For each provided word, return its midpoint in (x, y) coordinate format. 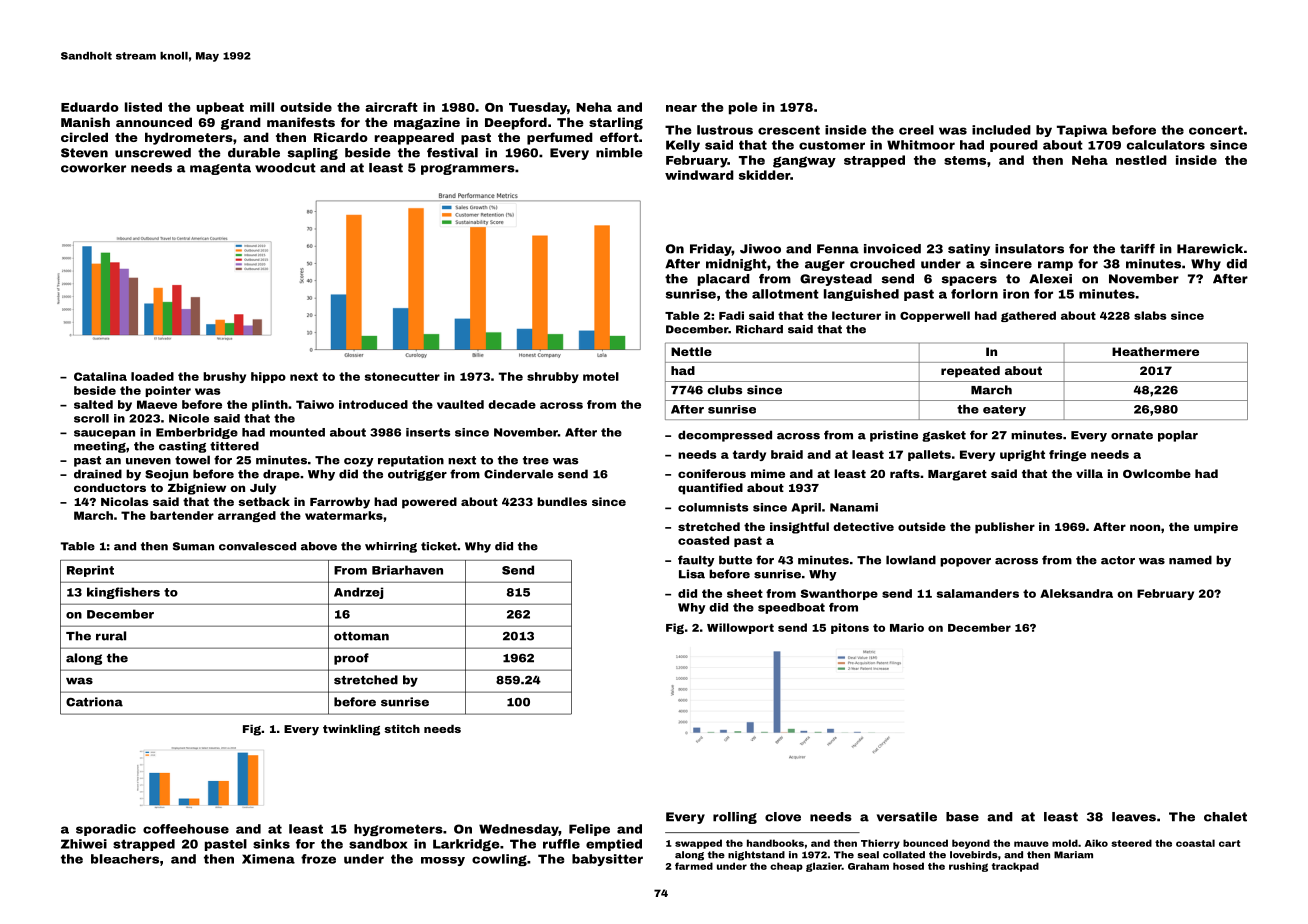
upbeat (220, 108)
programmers (468, 169)
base (962, 817)
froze (318, 859)
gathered (1028, 316)
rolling (735, 818)
